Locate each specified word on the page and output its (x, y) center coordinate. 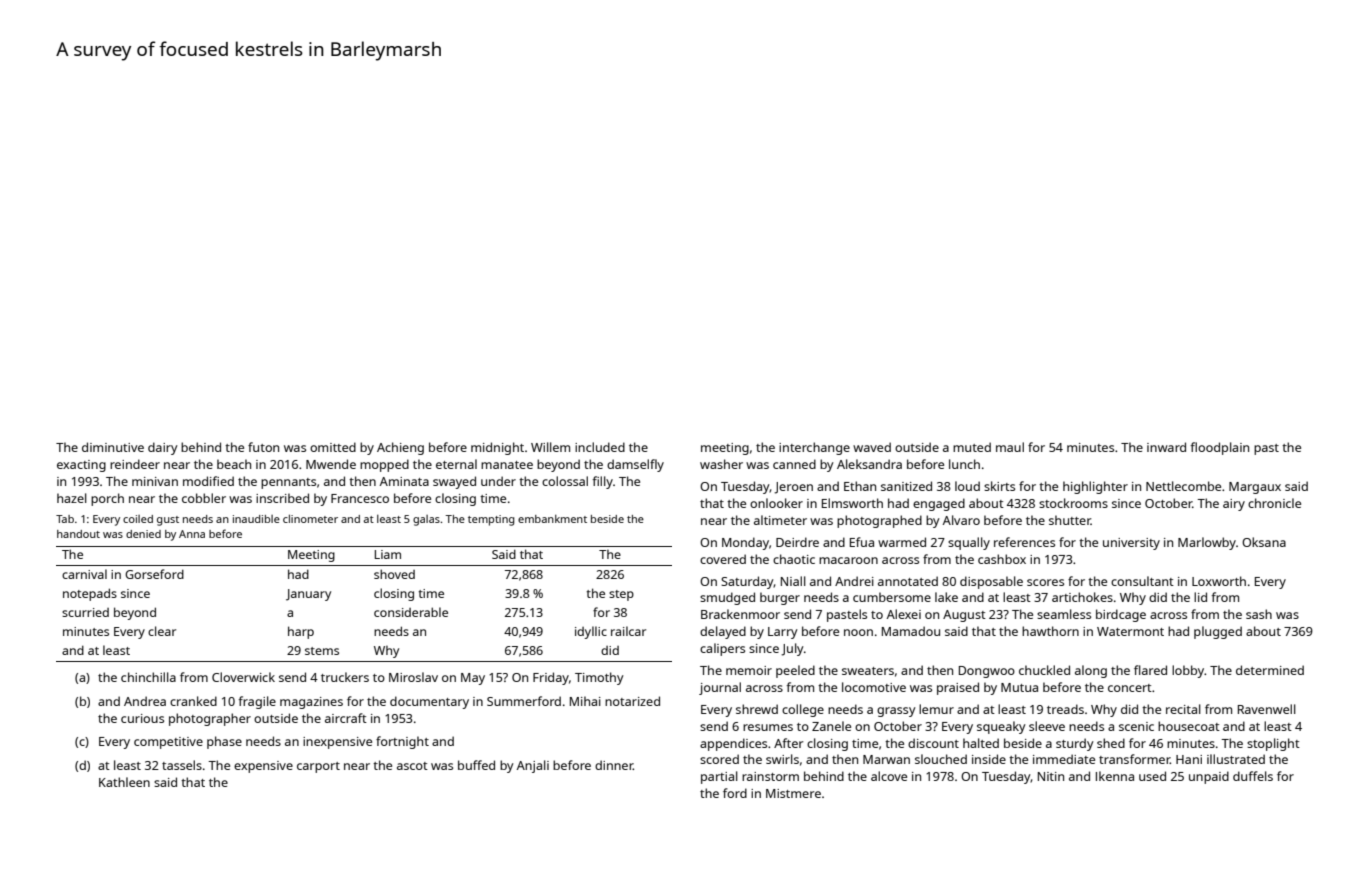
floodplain (1220, 448)
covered (723, 559)
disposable (991, 582)
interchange (814, 448)
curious (142, 718)
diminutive (113, 447)
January (308, 595)
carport (318, 767)
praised (958, 688)
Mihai (585, 701)
